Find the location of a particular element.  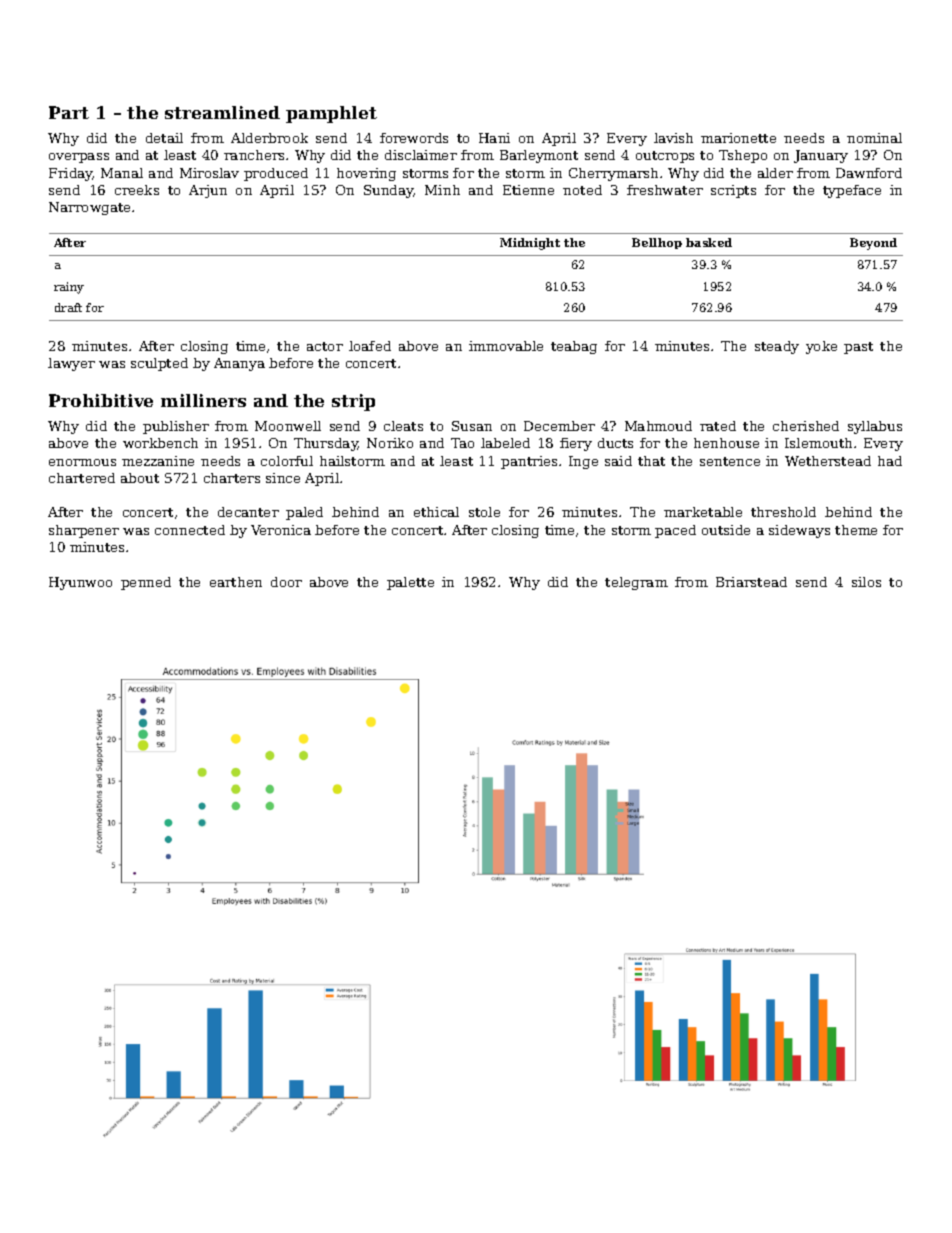

rated is located at coordinates (718, 426).
